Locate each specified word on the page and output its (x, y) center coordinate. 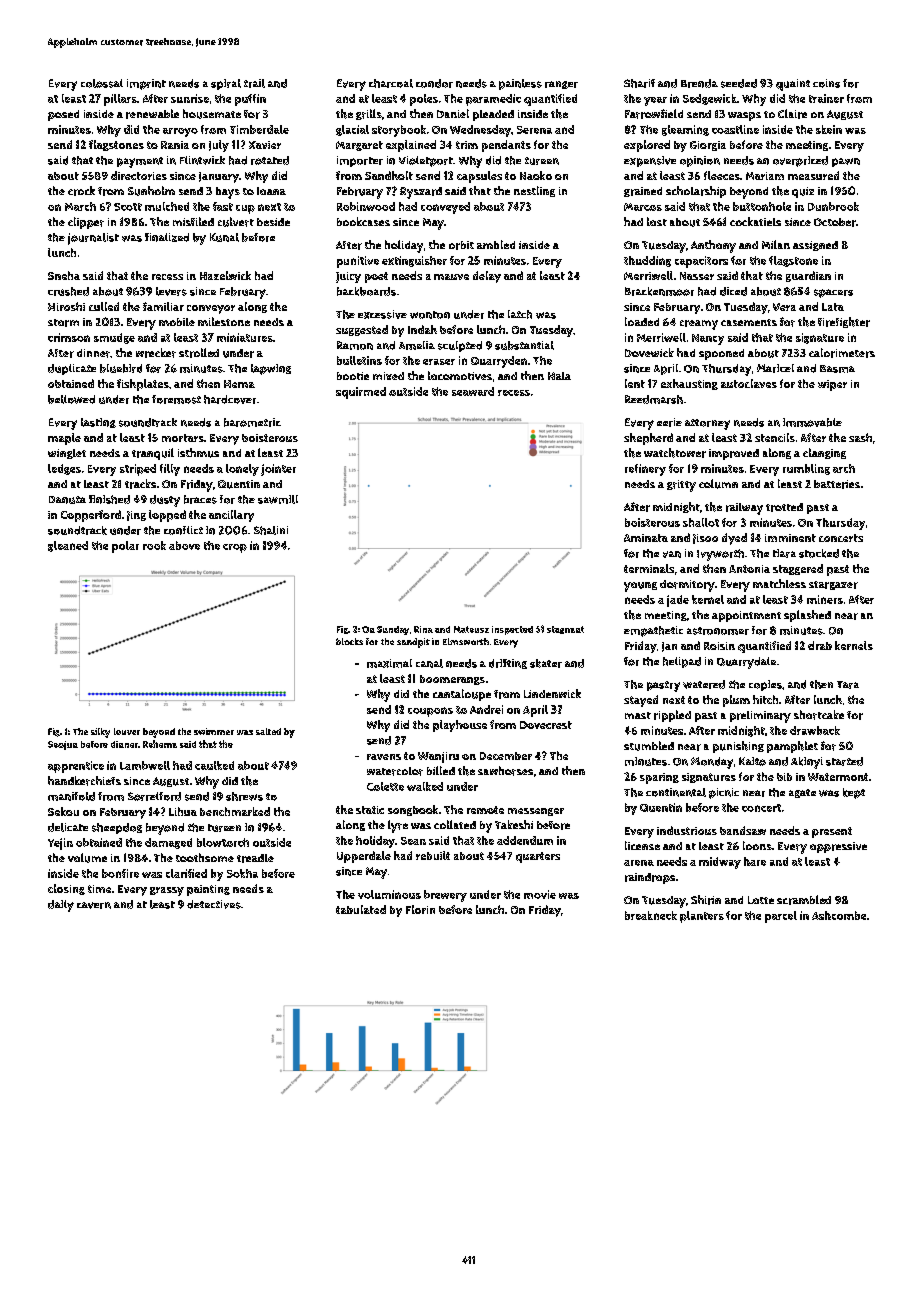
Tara (848, 685)
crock (81, 191)
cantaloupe (462, 695)
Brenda (699, 83)
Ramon (355, 345)
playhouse (460, 726)
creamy (699, 325)
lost (657, 221)
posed (63, 115)
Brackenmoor (659, 291)
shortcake (819, 715)
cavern (94, 905)
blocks (349, 641)
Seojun (63, 745)
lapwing (271, 369)
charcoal (391, 83)
